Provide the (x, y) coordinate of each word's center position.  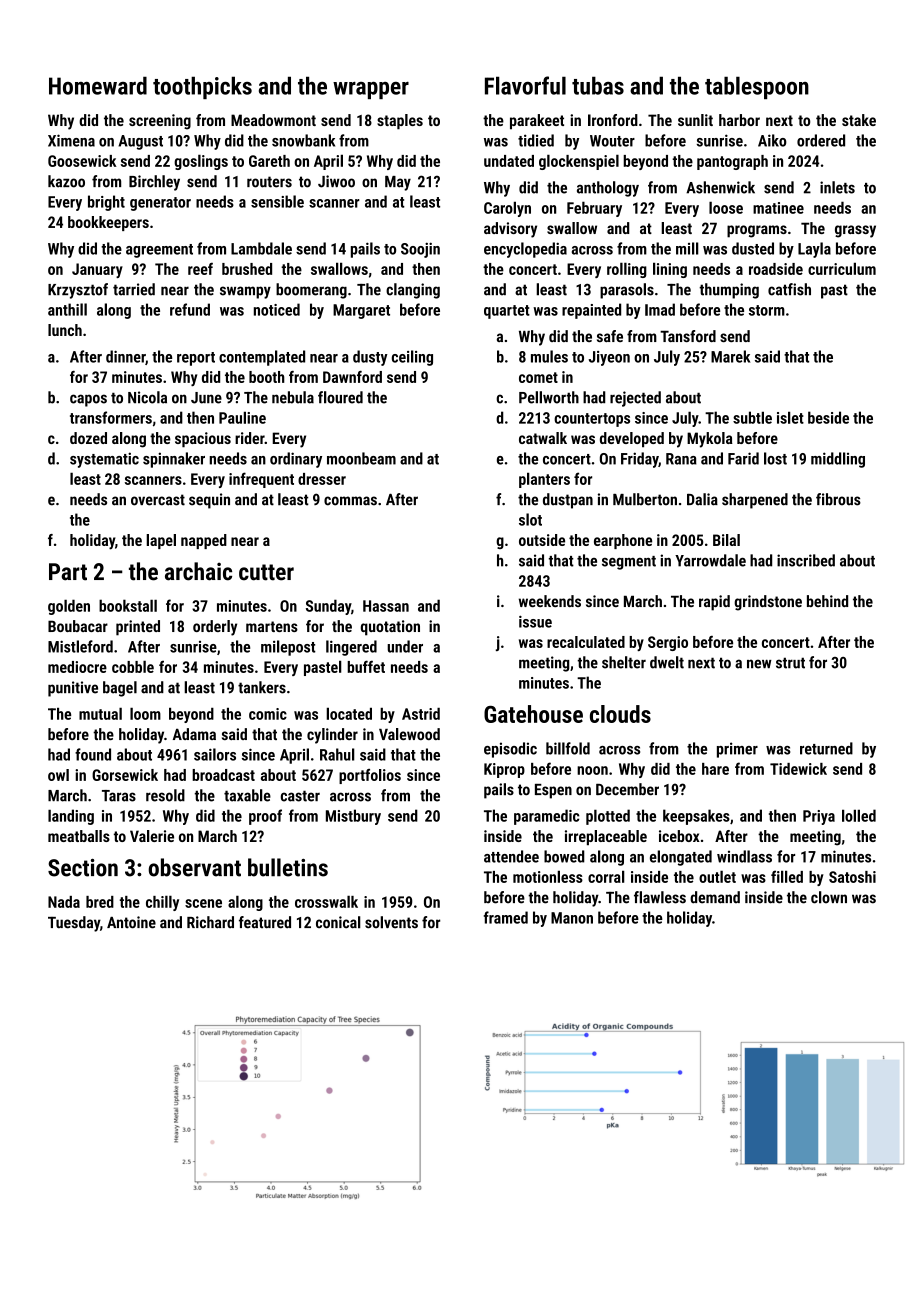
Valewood (409, 734)
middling (838, 460)
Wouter (612, 141)
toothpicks (202, 87)
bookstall (128, 605)
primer (737, 750)
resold (165, 795)
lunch (65, 330)
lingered (351, 648)
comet (538, 377)
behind (827, 601)
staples (400, 122)
